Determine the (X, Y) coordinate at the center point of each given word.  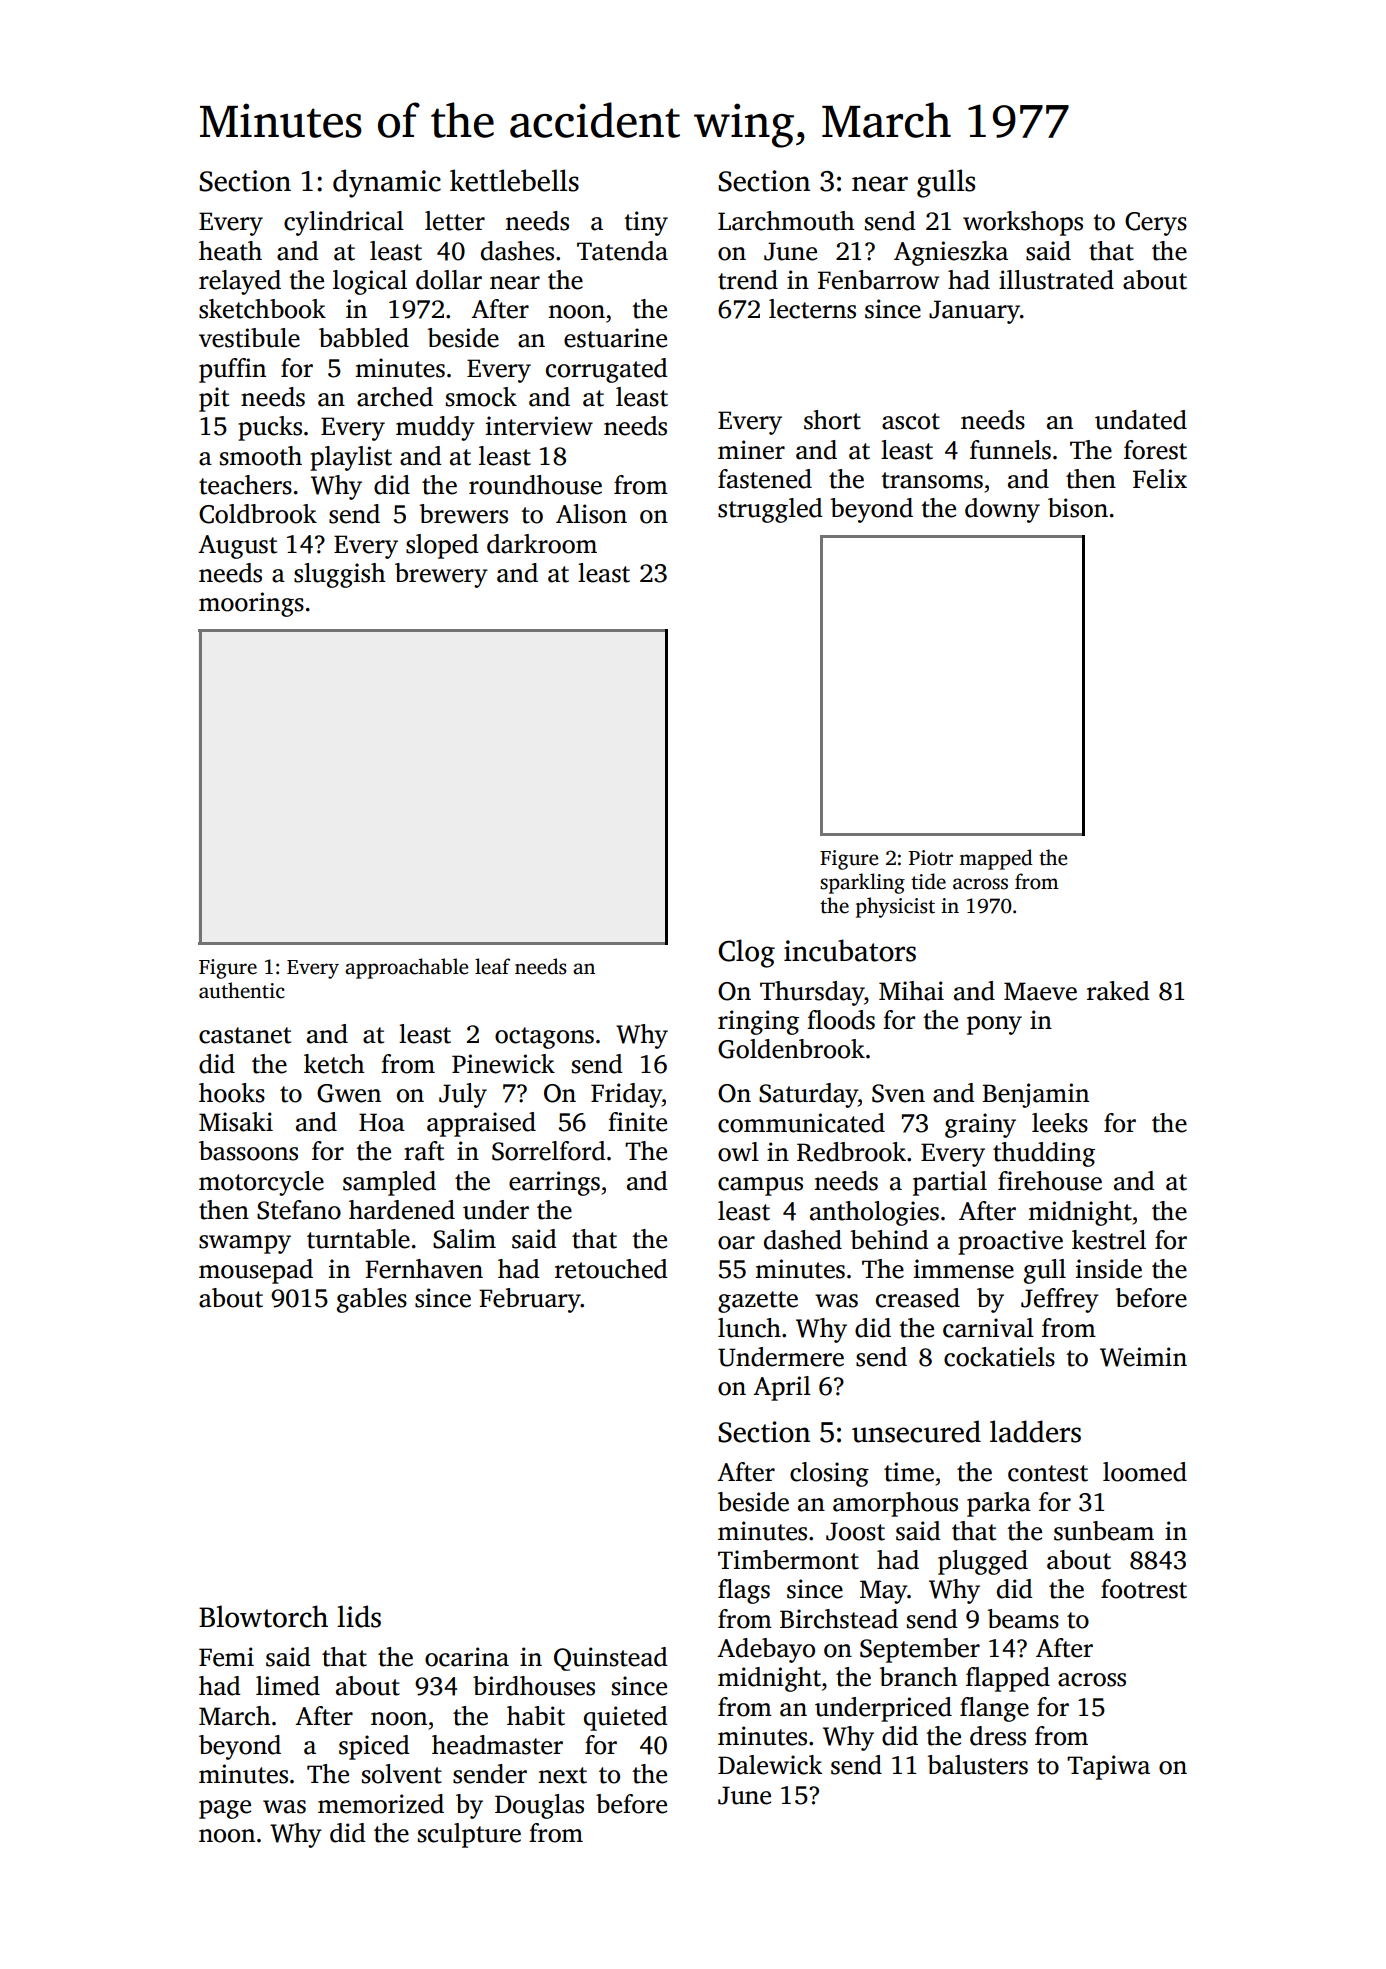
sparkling (862, 883)
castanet (245, 1035)
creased (918, 1298)
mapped (996, 859)
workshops (1023, 223)
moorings (251, 604)
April (782, 1388)
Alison (591, 514)
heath (230, 251)
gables (372, 1300)
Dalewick (770, 1765)
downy (1002, 510)
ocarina (467, 1657)
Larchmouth (786, 221)
